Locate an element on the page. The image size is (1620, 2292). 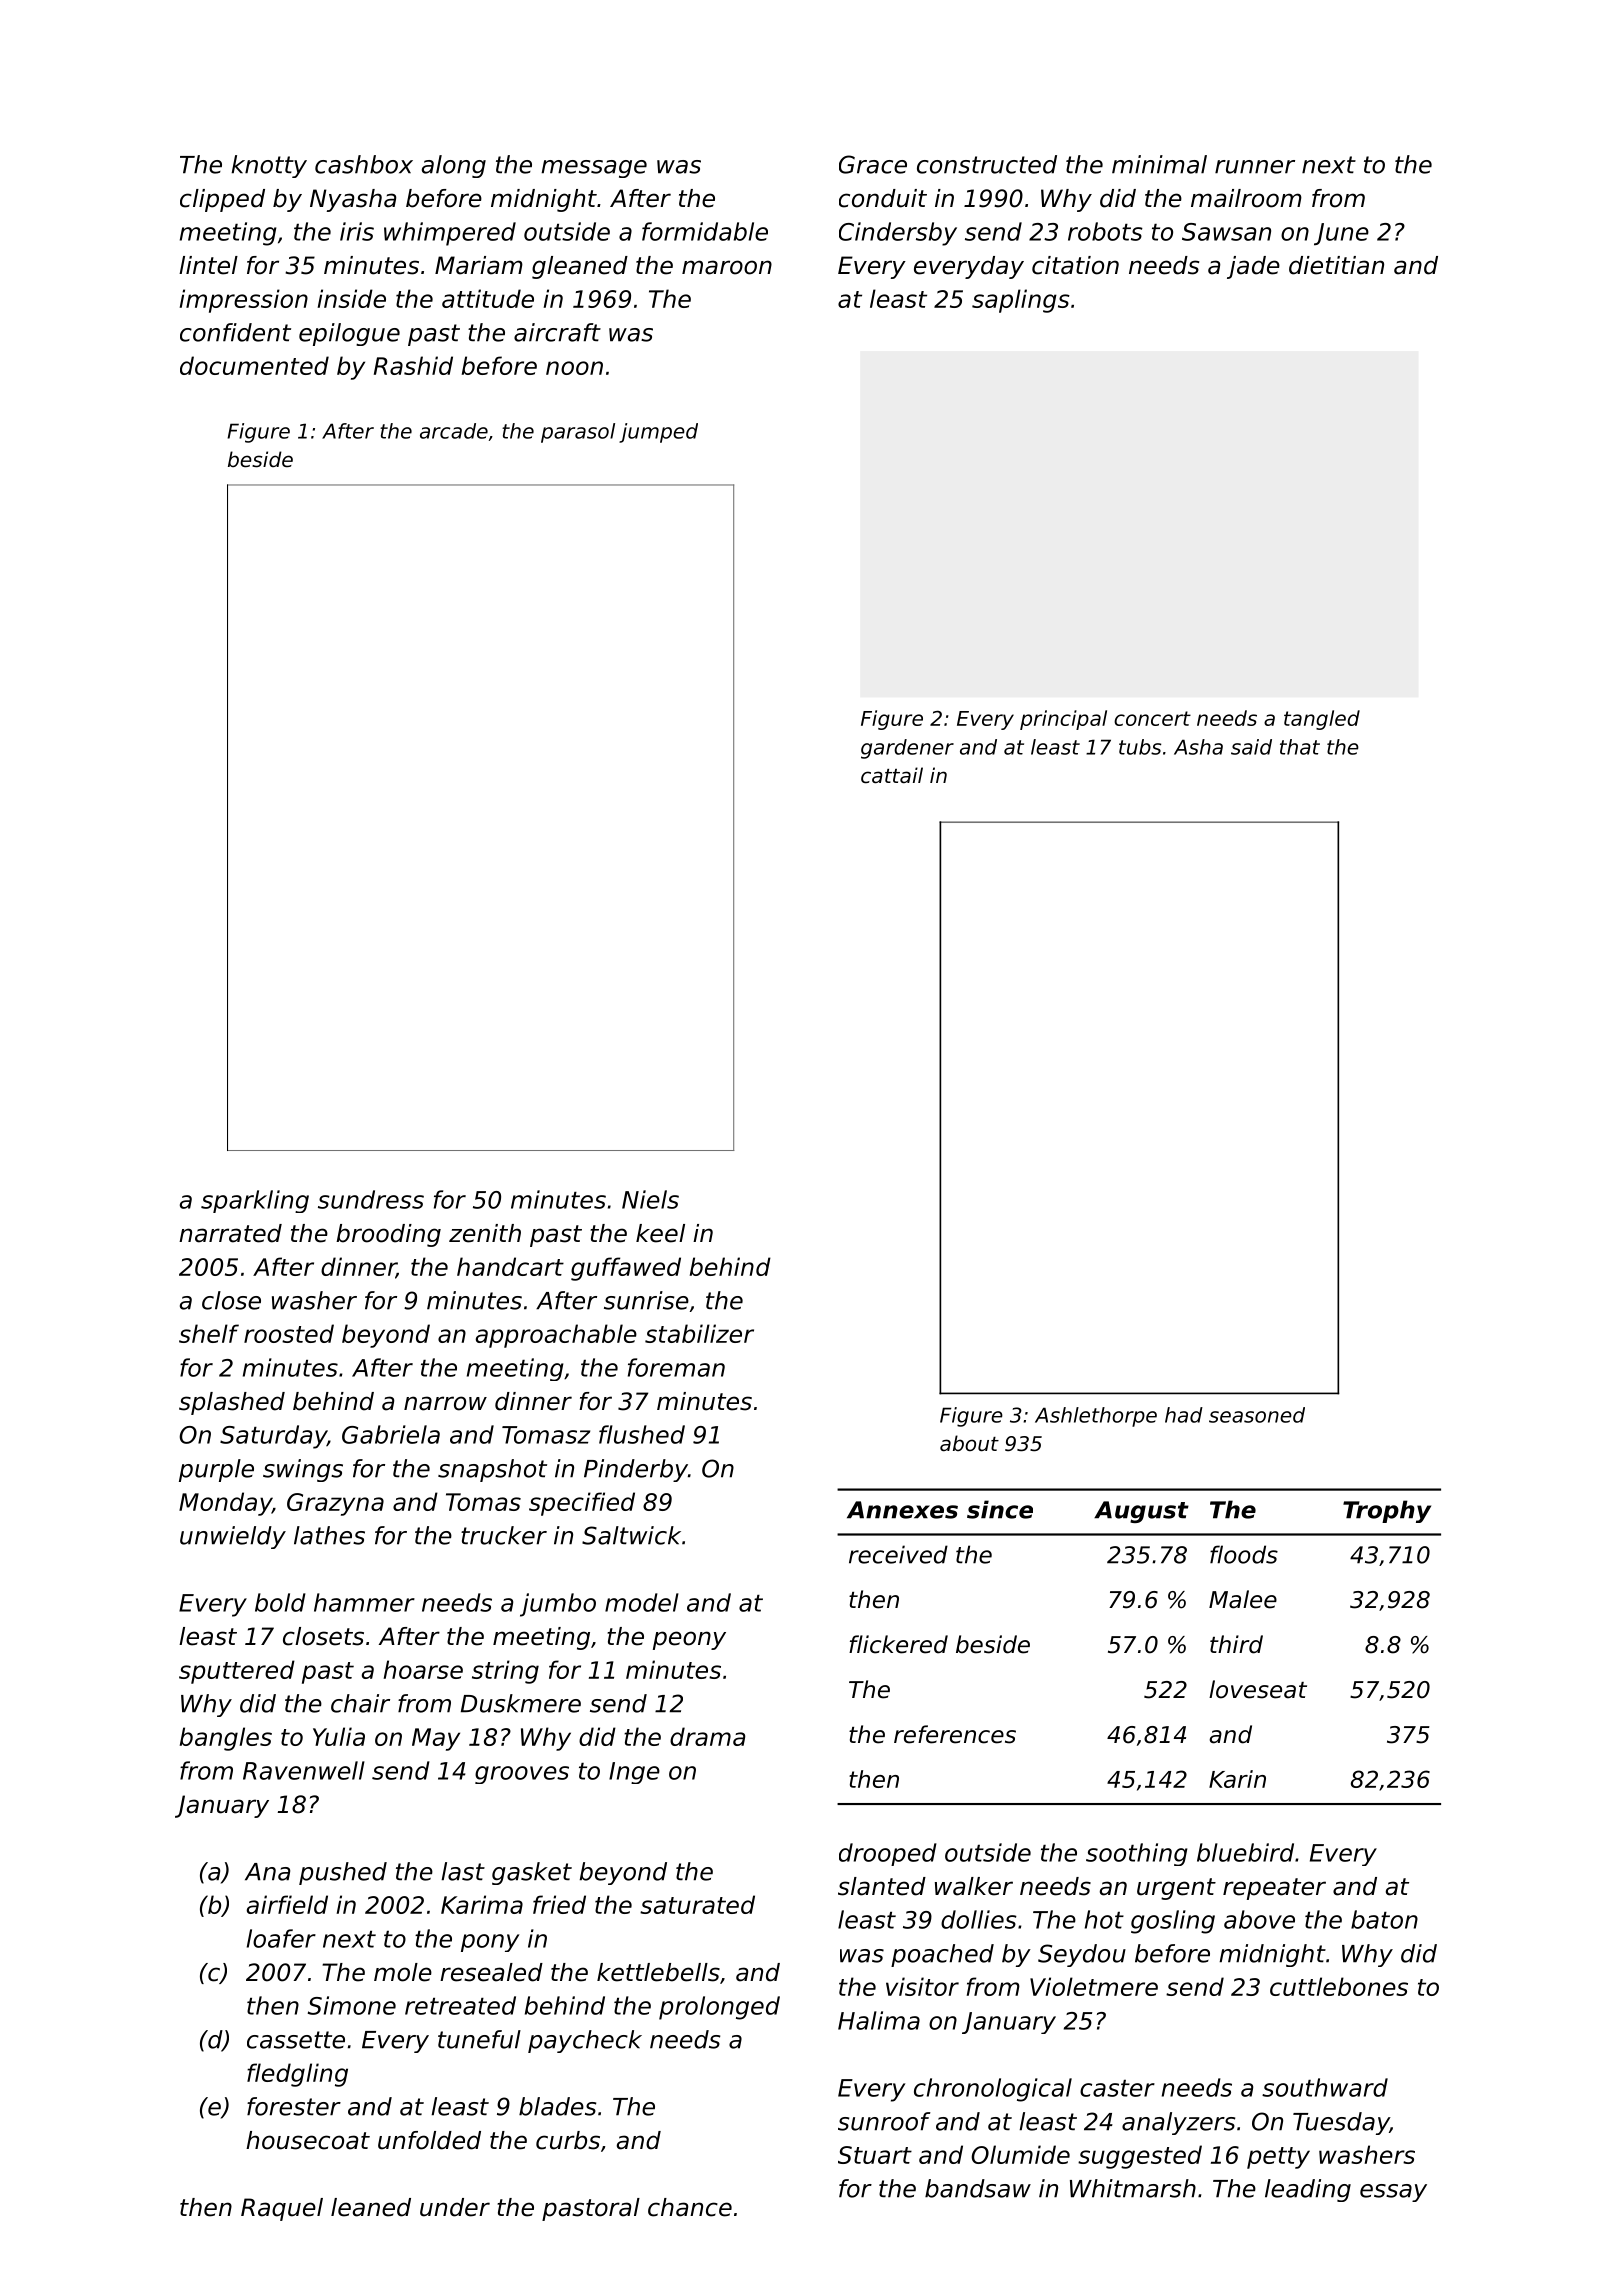
leading is located at coordinates (1308, 2190).
